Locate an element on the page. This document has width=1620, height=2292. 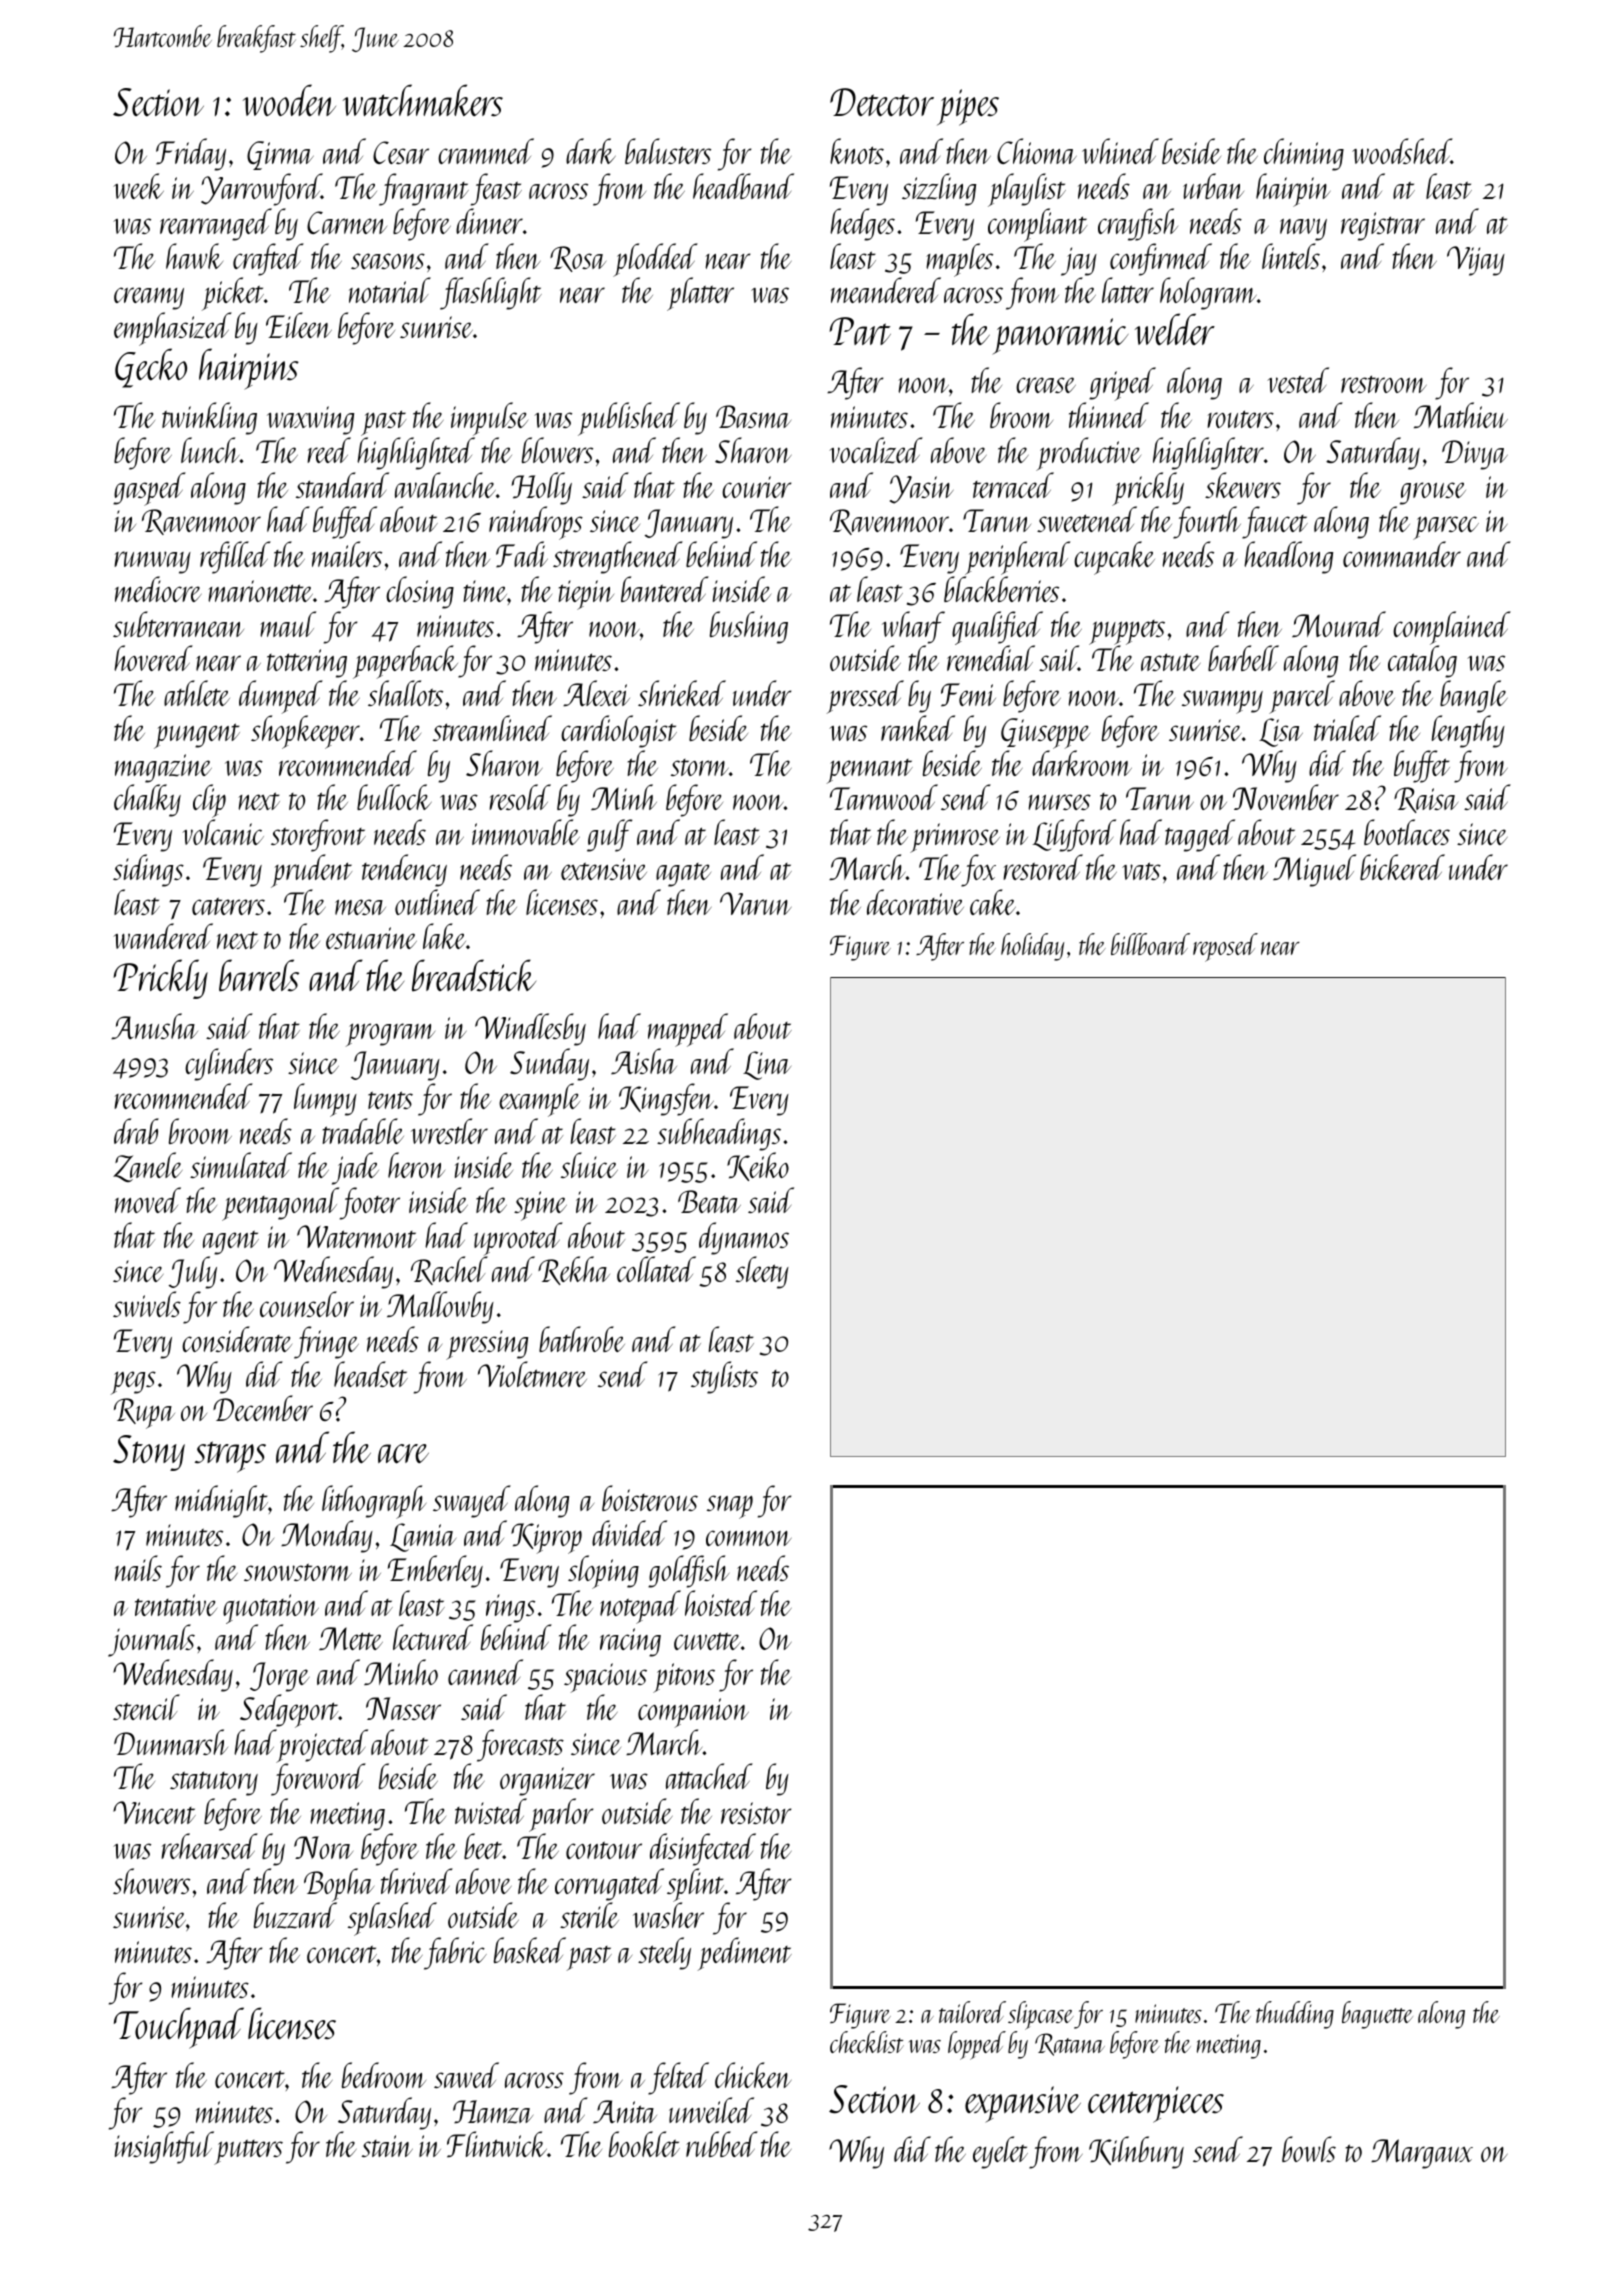
balusters is located at coordinates (668, 151).
